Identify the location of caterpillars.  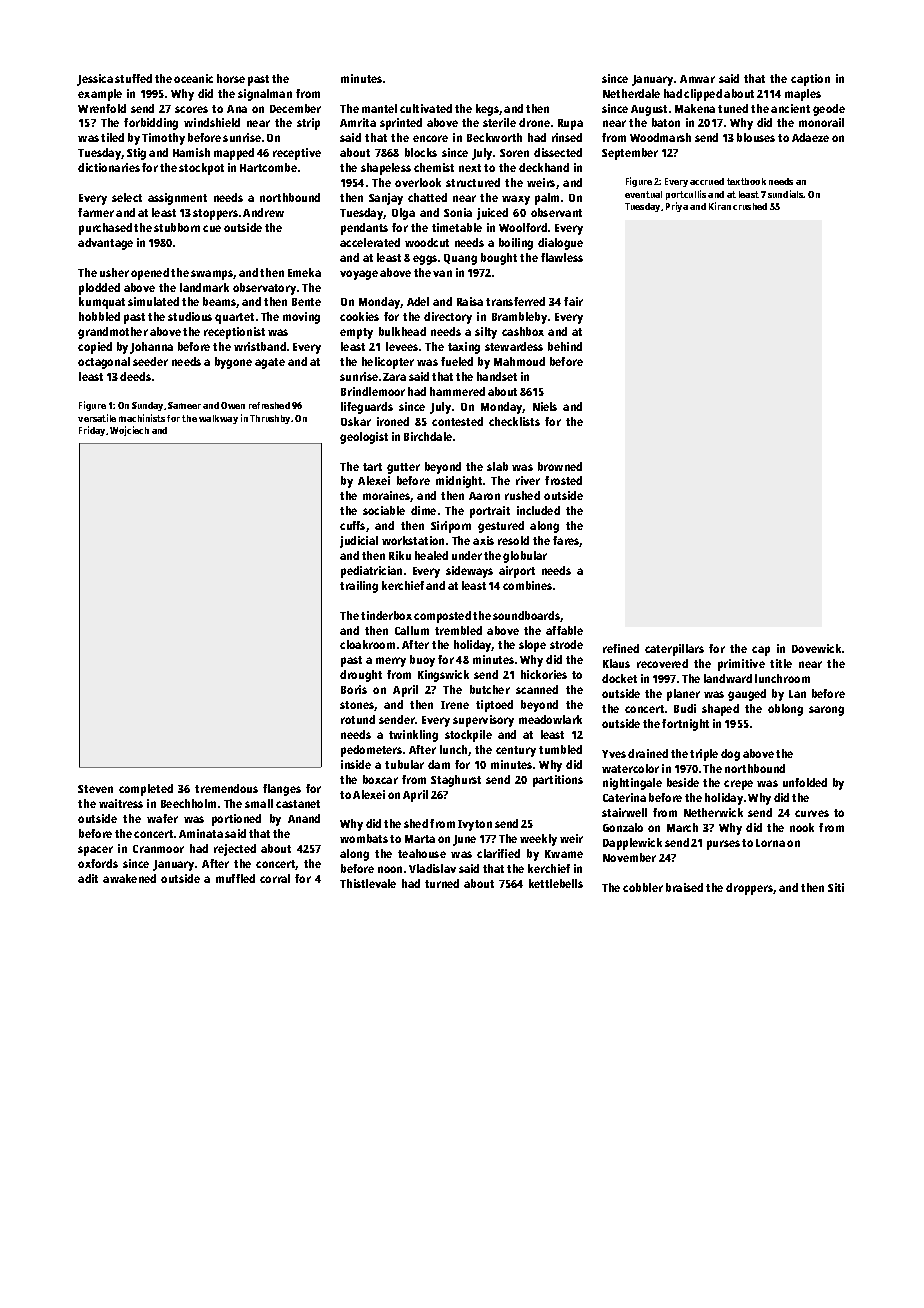
(674, 650).
